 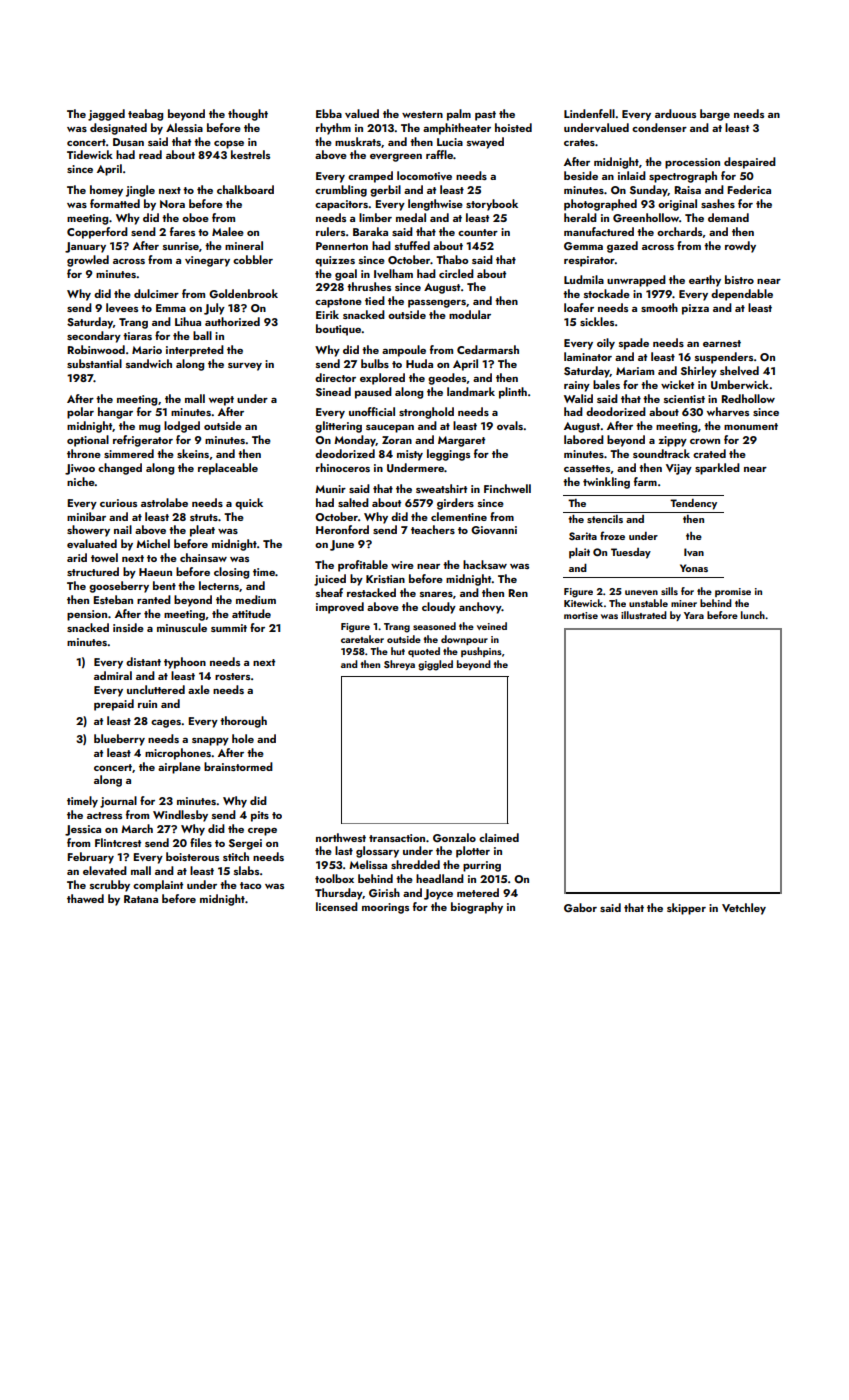 What do you see at coordinates (358, 141) in the screenshot?
I see `muskrats` at bounding box center [358, 141].
